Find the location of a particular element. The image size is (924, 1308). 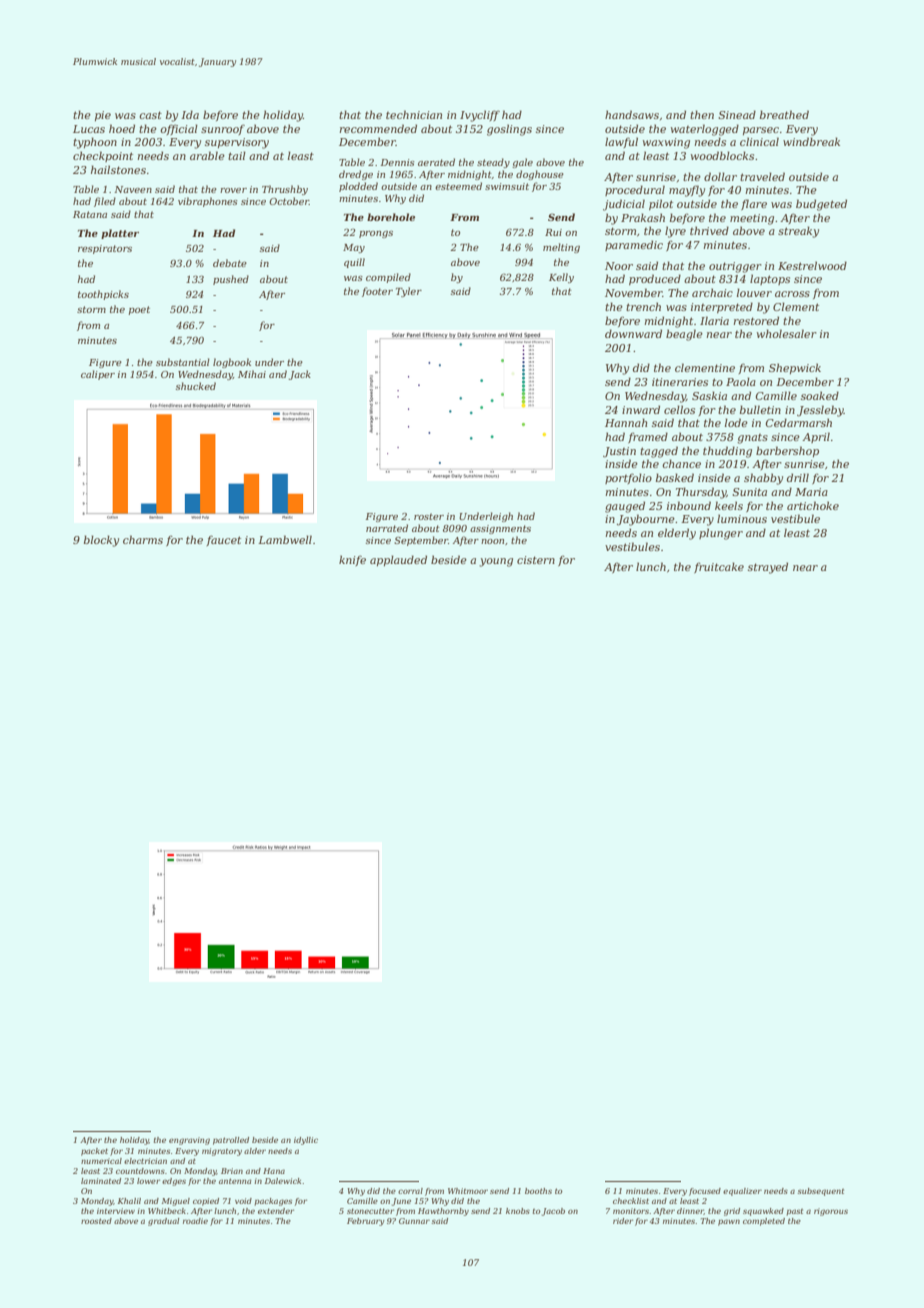

platter is located at coordinates (120, 234).
